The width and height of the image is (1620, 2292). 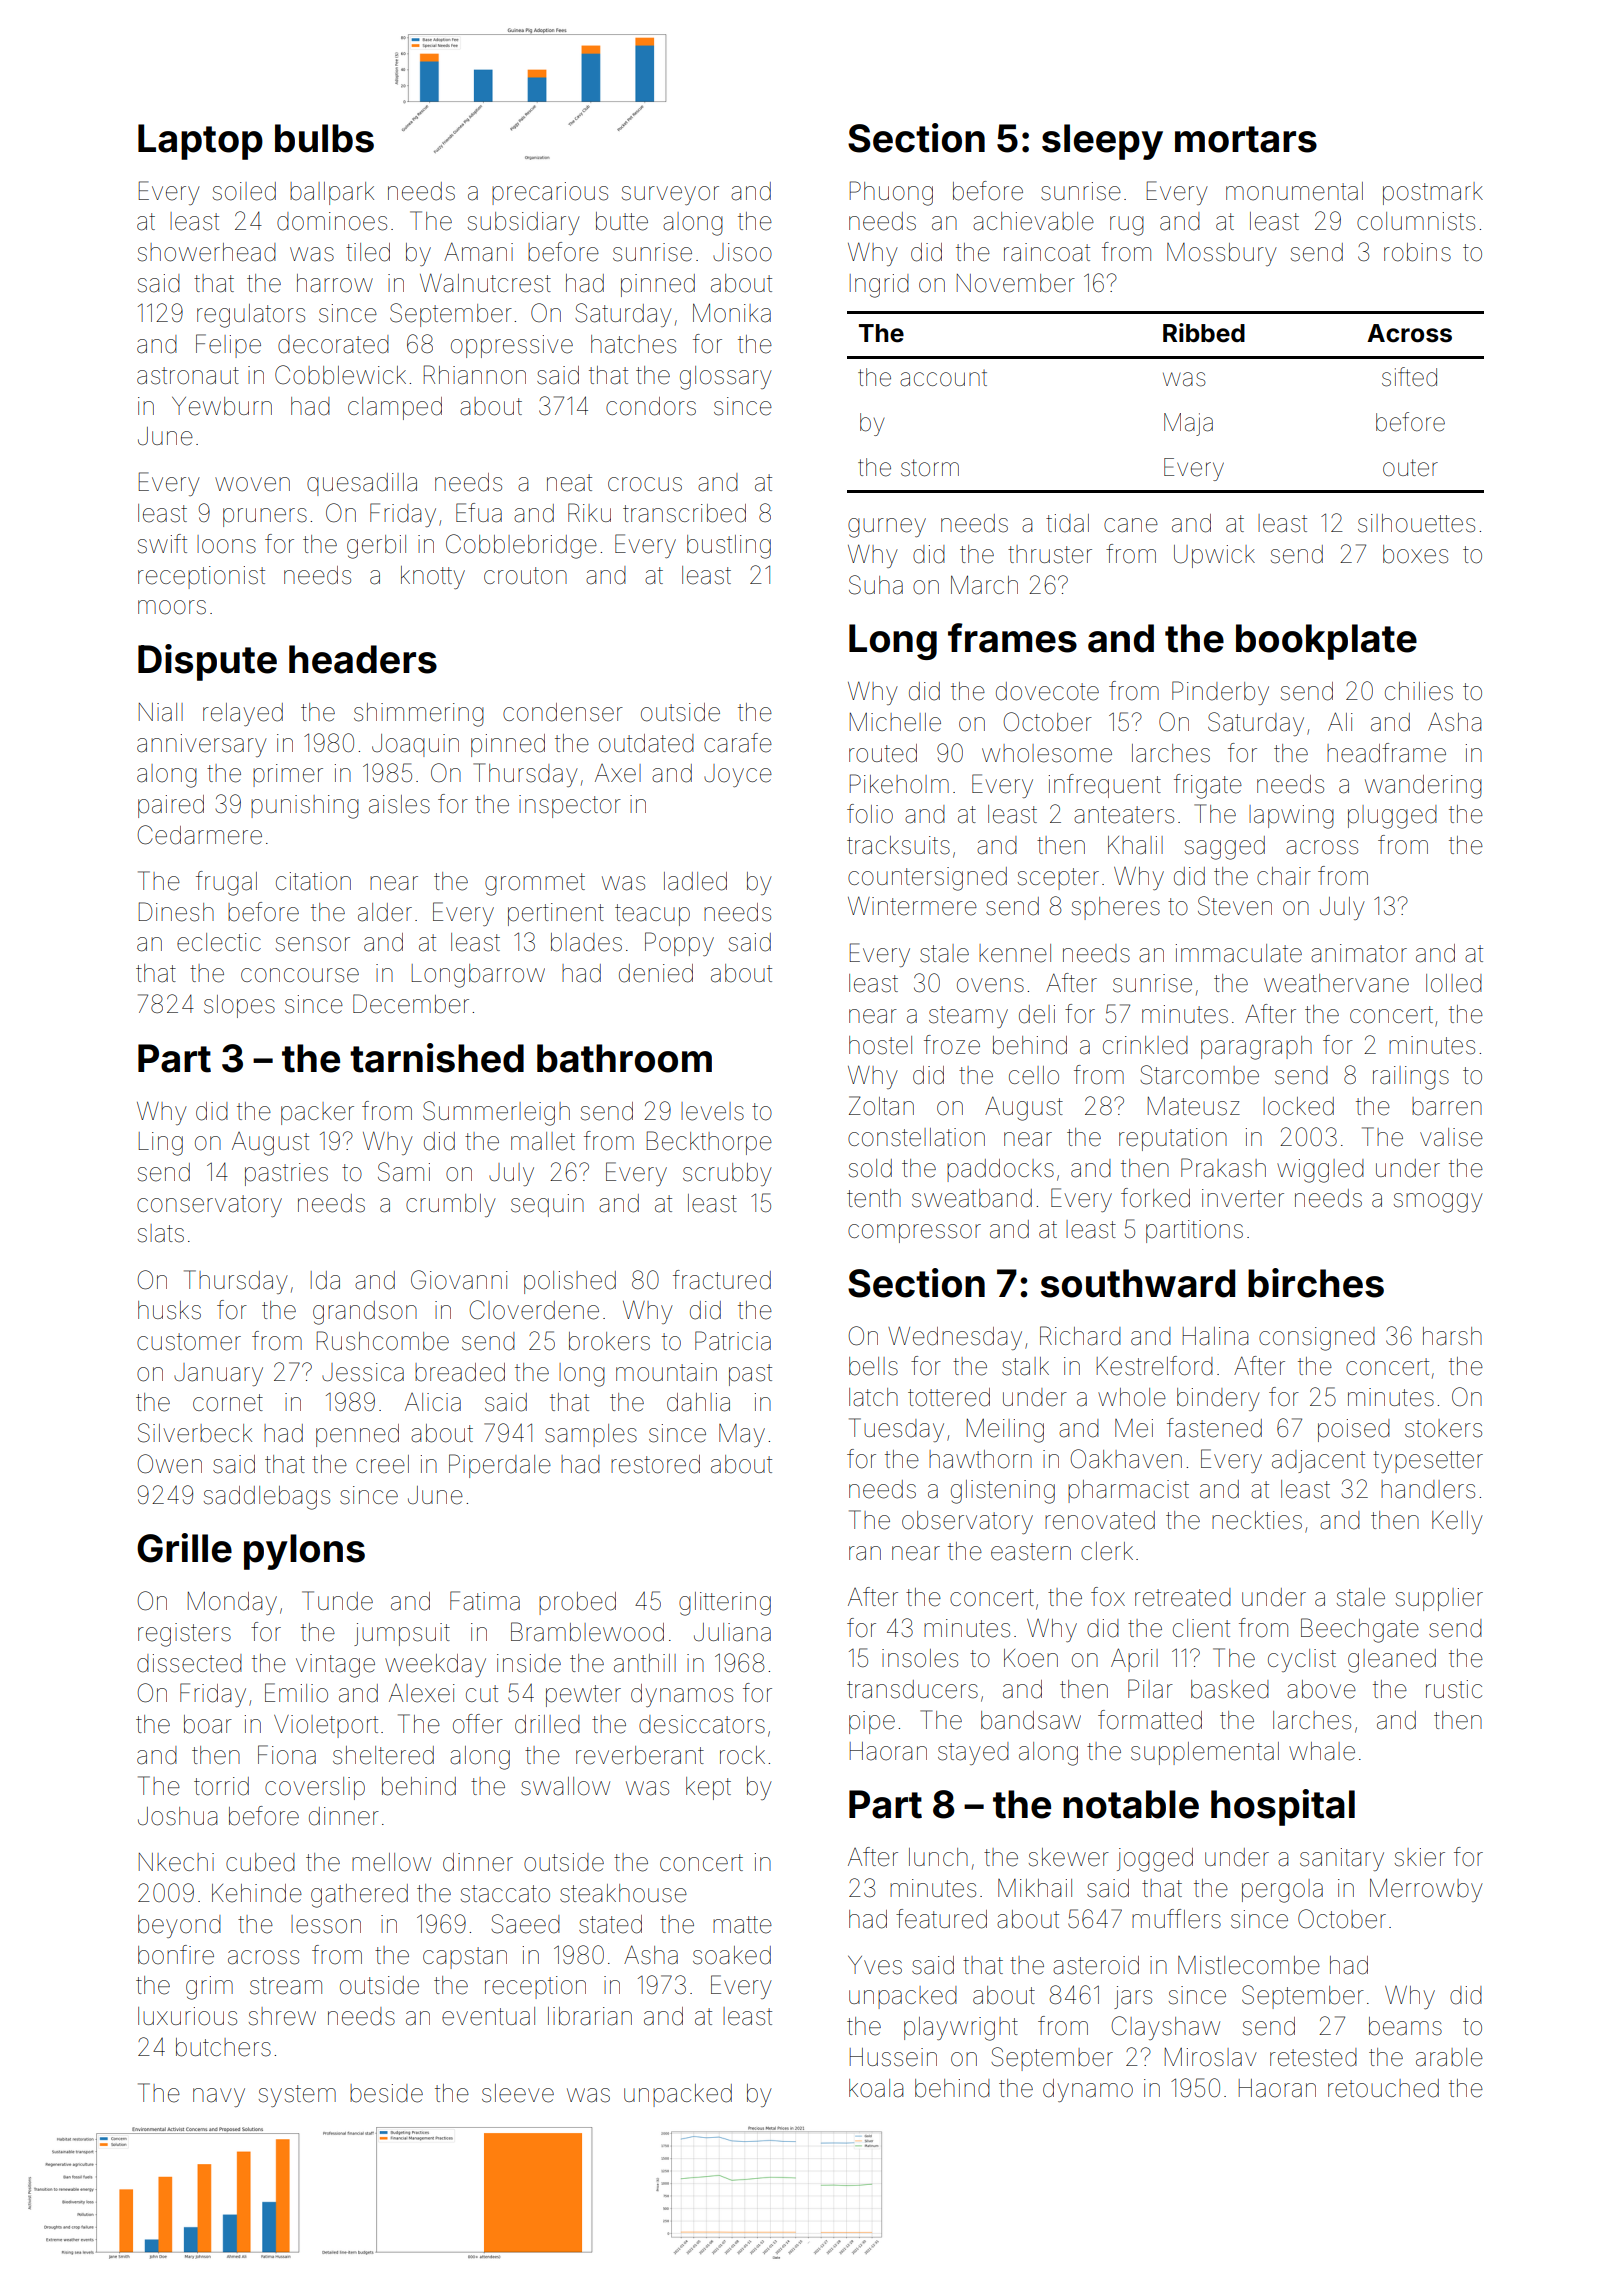 I want to click on koala, so click(x=876, y=2088).
